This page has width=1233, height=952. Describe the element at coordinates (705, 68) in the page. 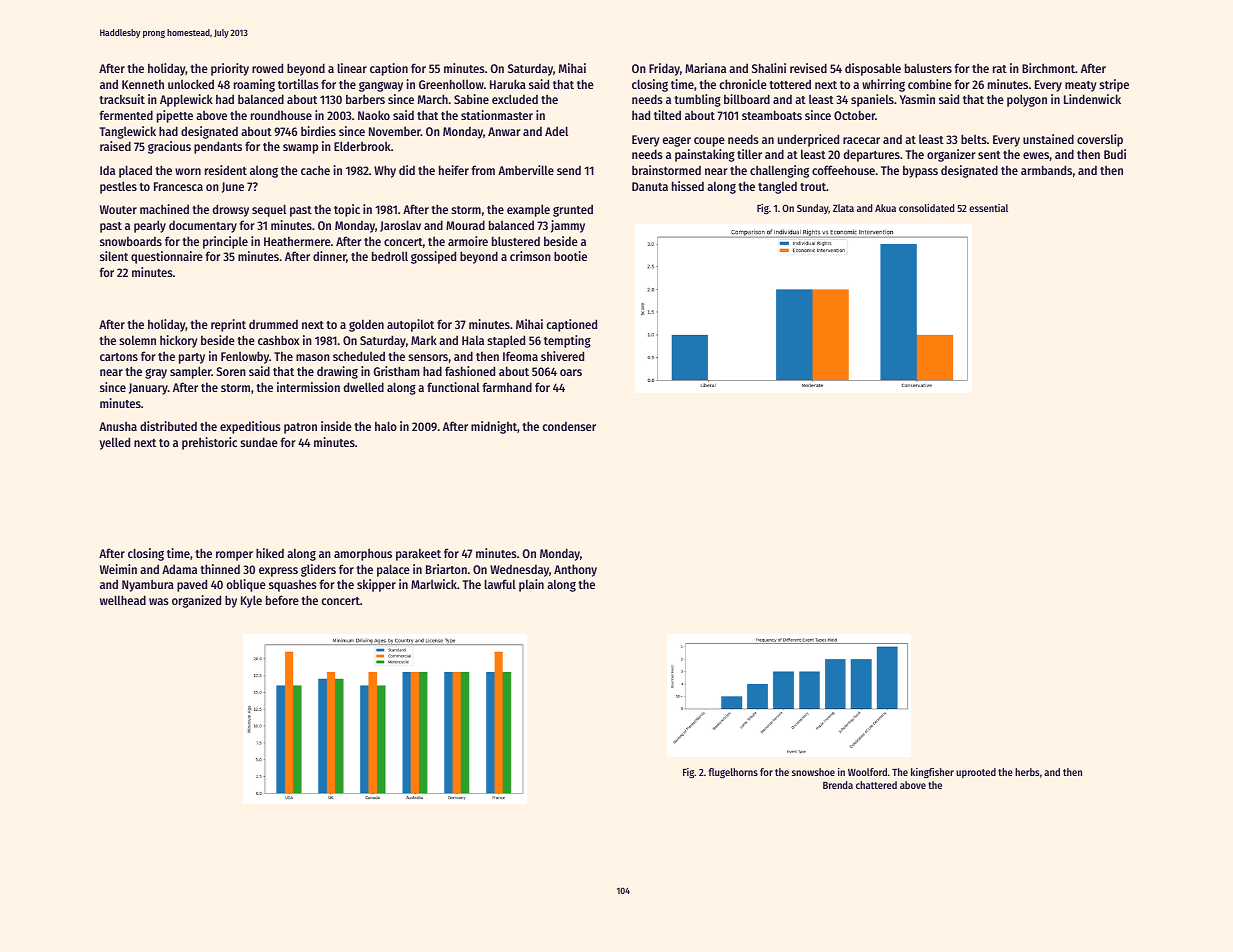

I see `Mariana` at that location.
